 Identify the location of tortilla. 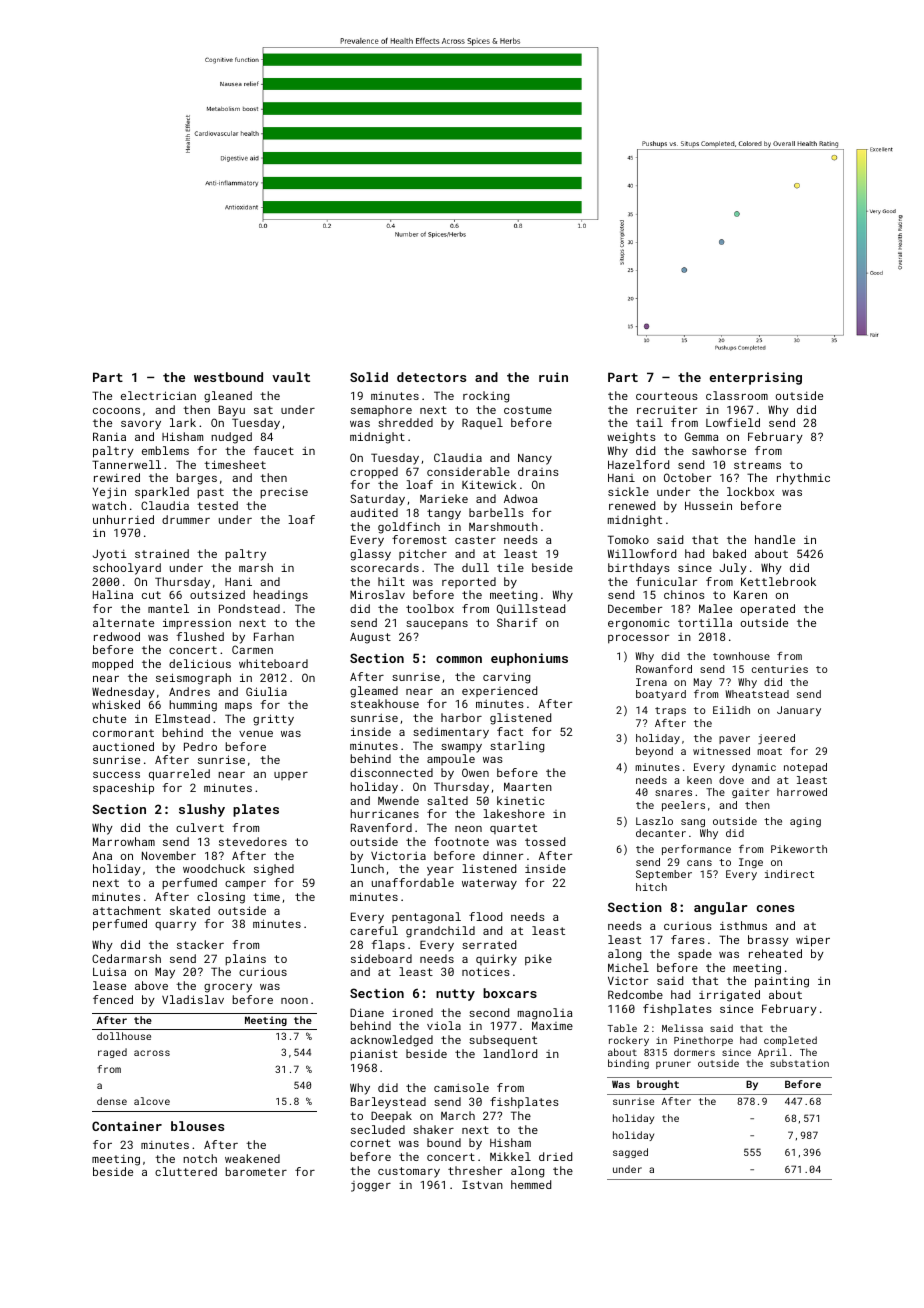
(705, 622).
